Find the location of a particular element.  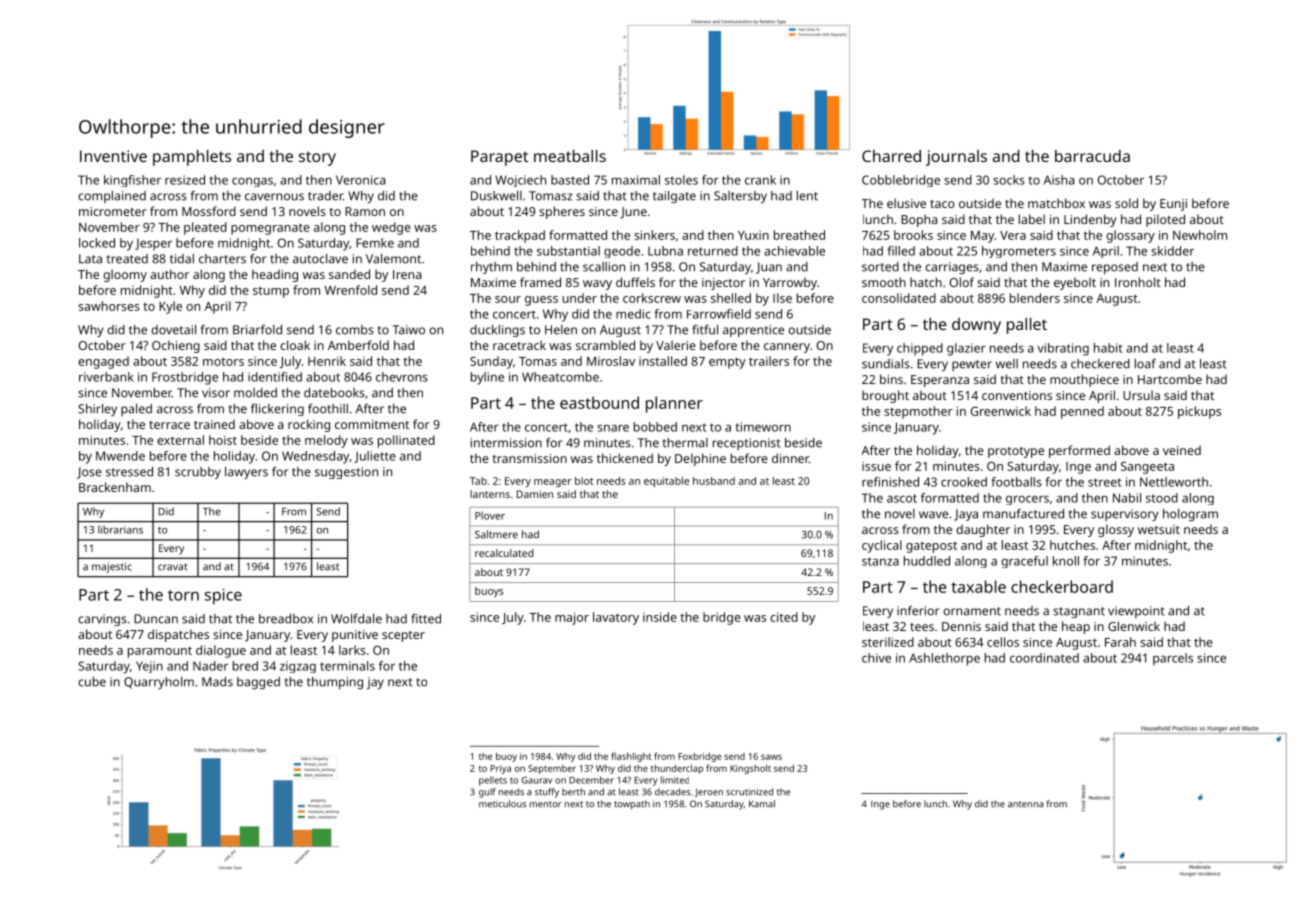

Nader is located at coordinates (210, 666).
